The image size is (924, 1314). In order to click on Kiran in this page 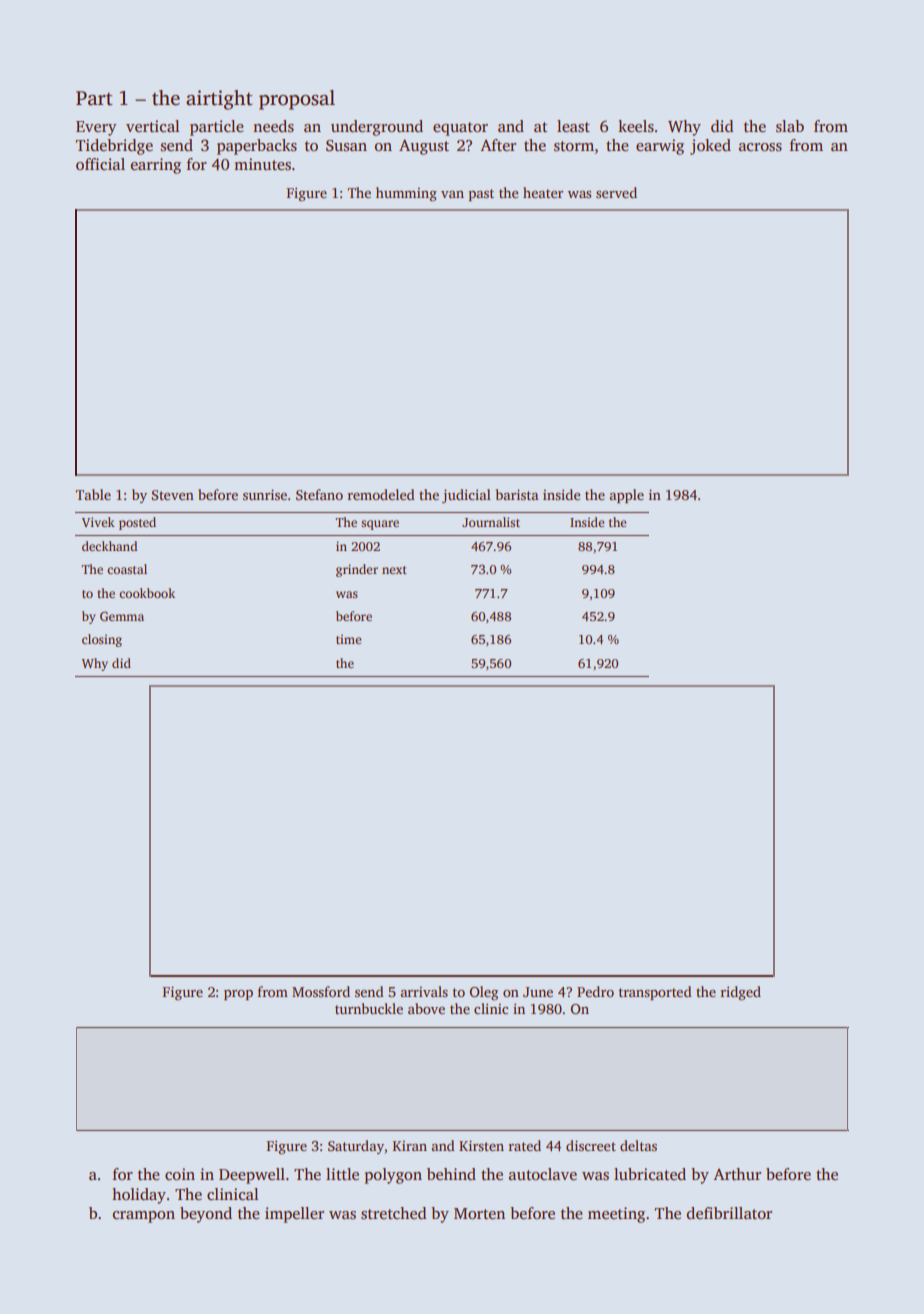, I will do `click(410, 1145)`.
